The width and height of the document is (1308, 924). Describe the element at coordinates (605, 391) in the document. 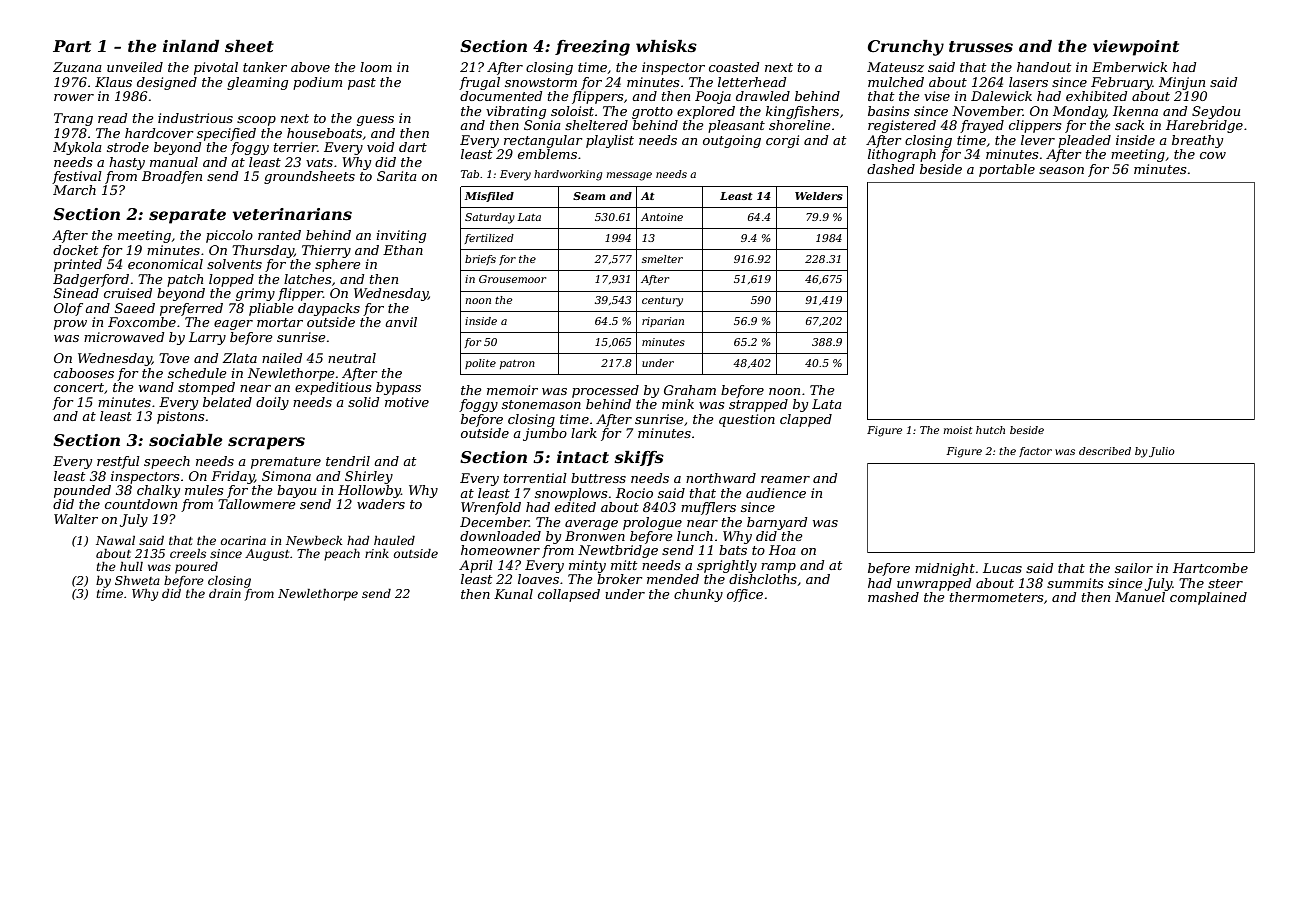

I see `processed` at that location.
